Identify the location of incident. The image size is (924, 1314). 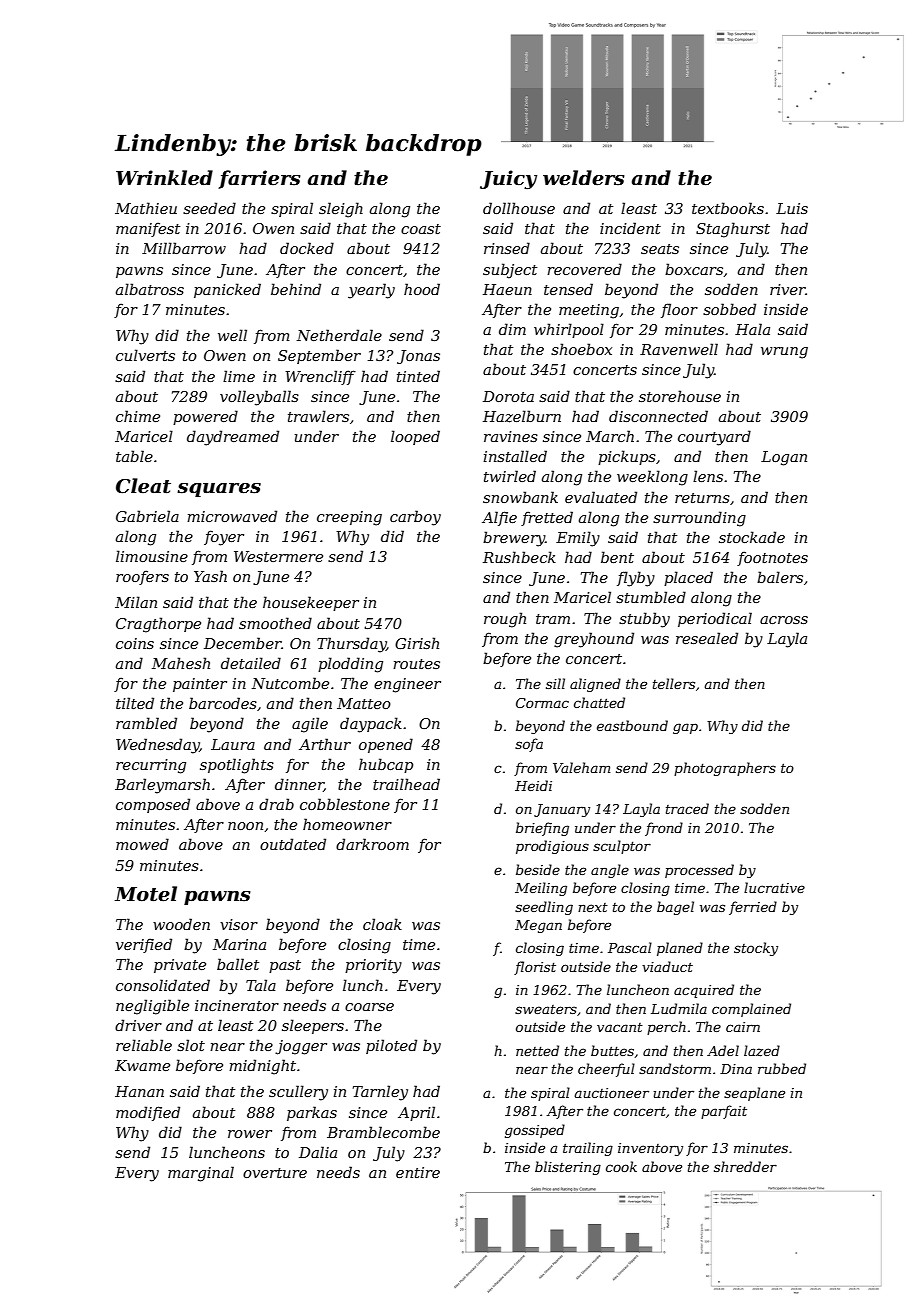
(630, 228).
